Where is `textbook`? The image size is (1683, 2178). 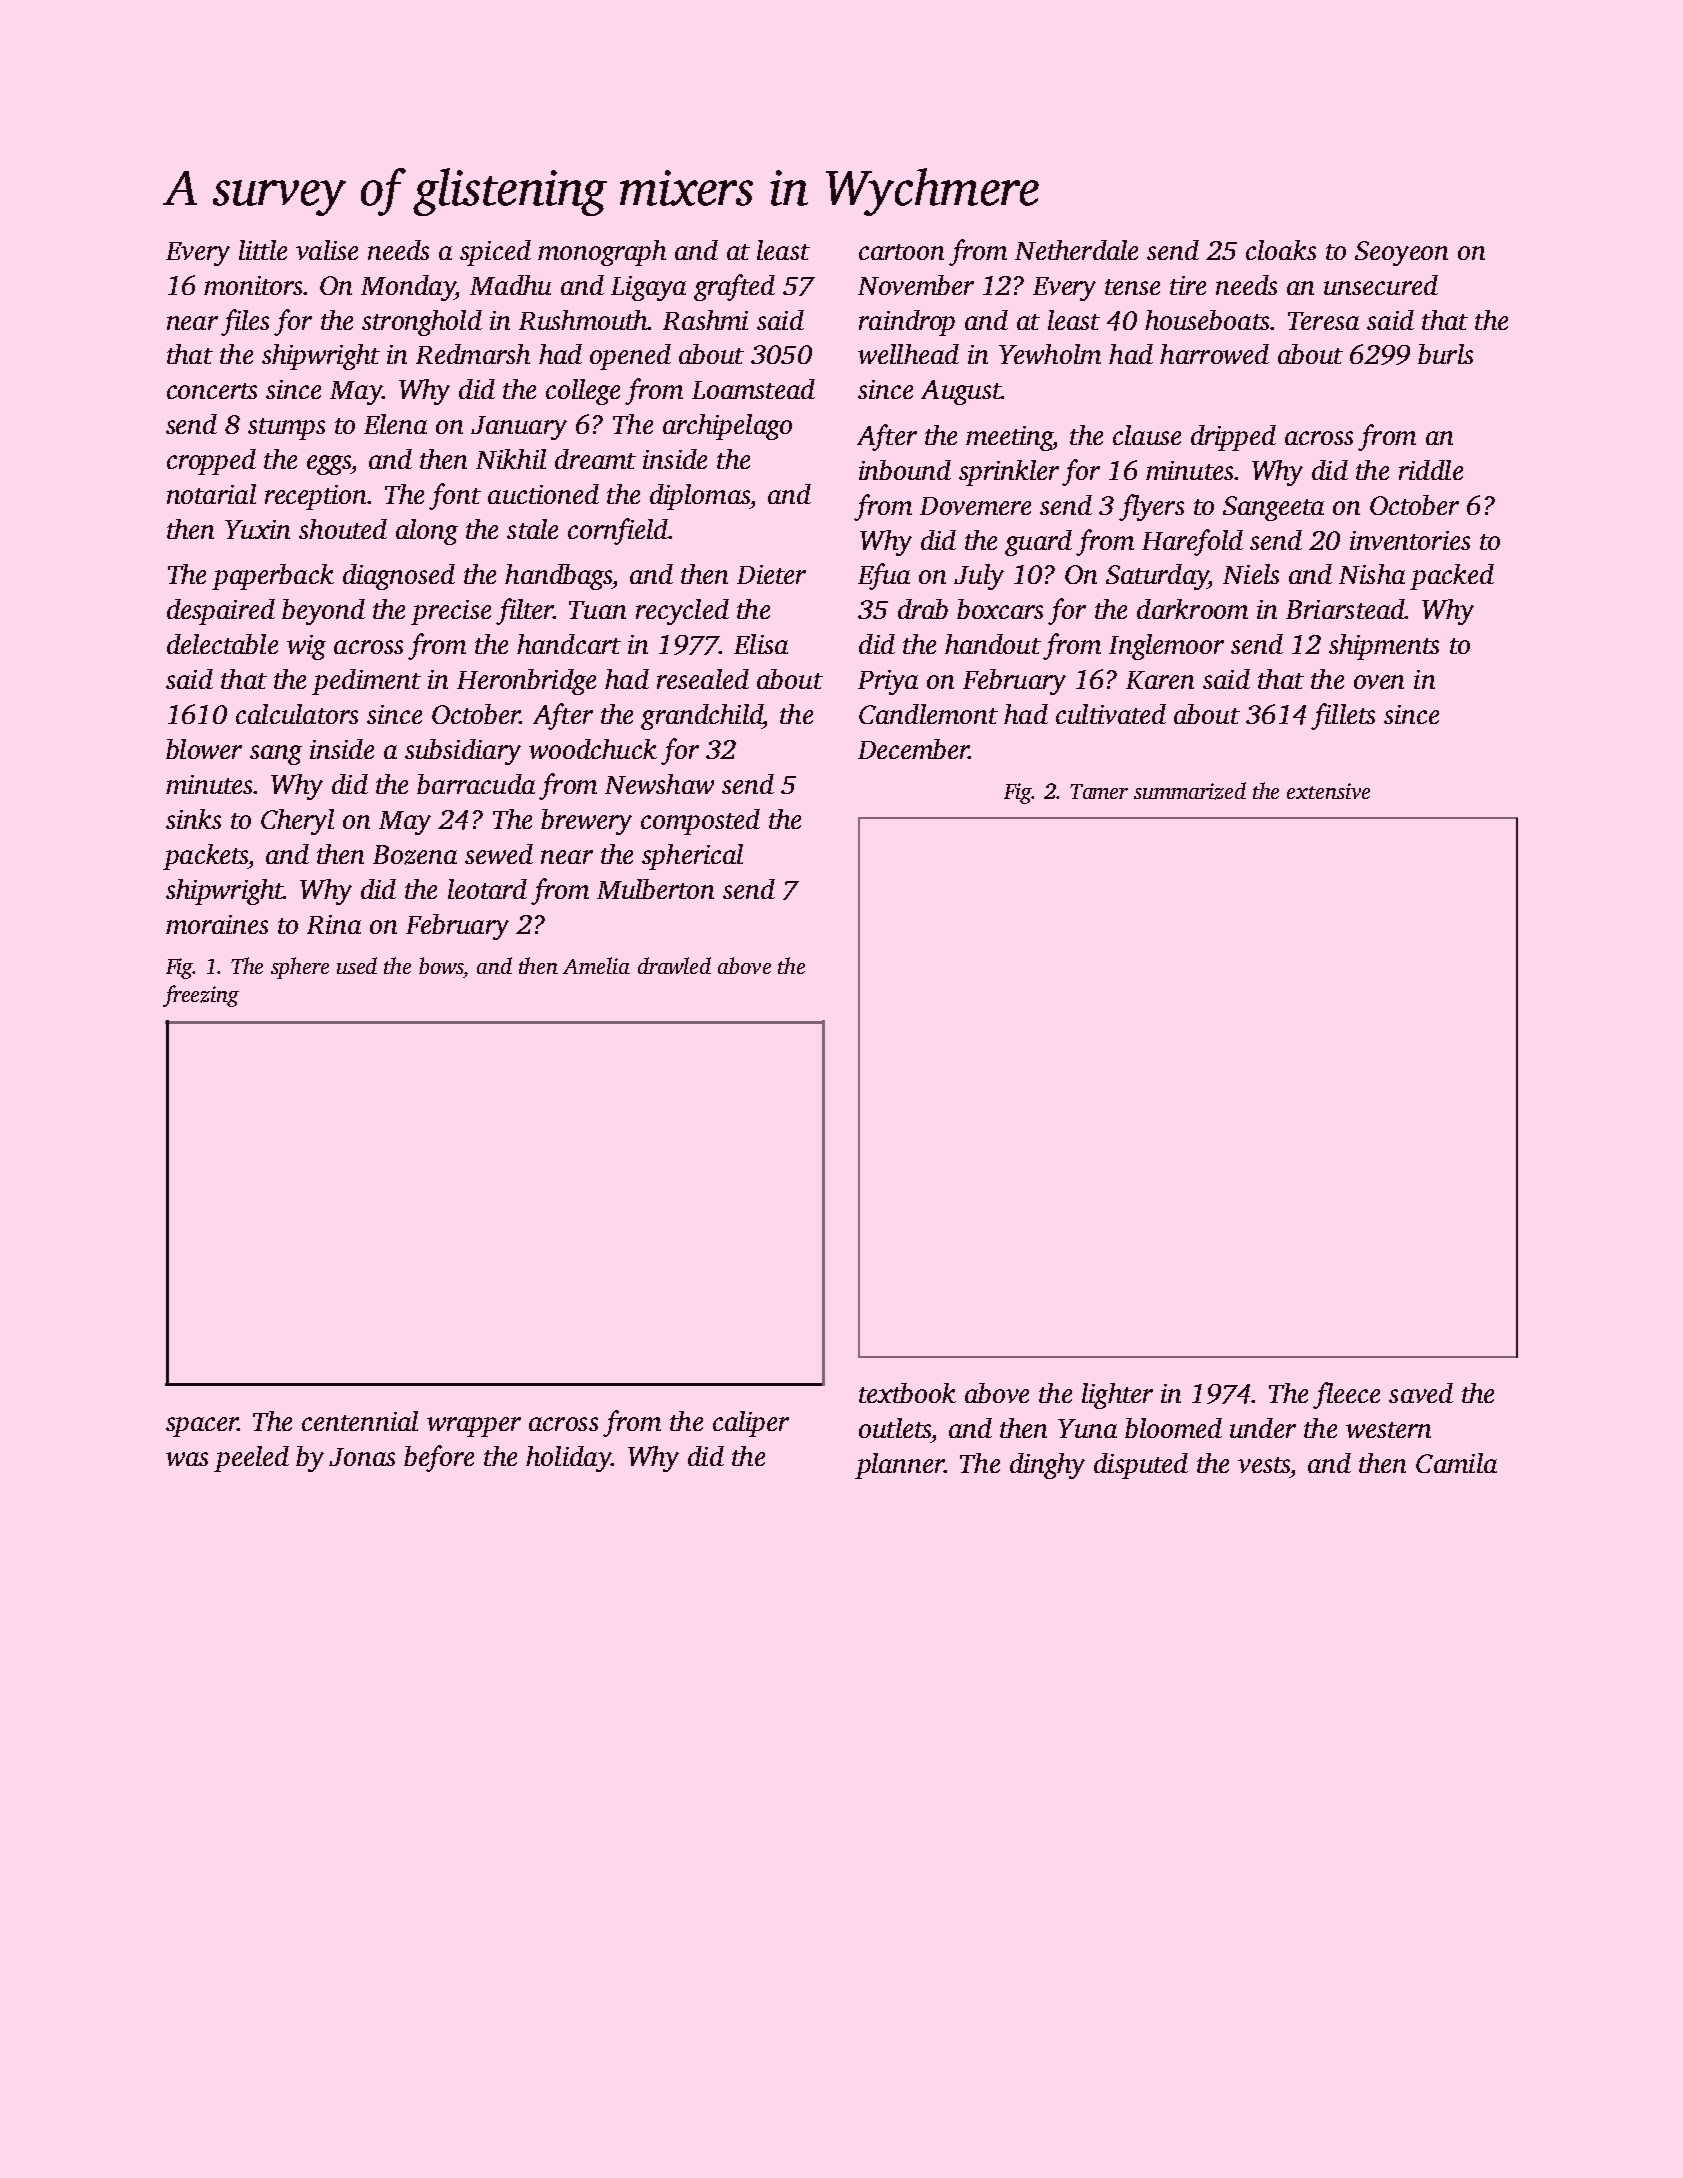
textbook is located at coordinates (907, 1393).
